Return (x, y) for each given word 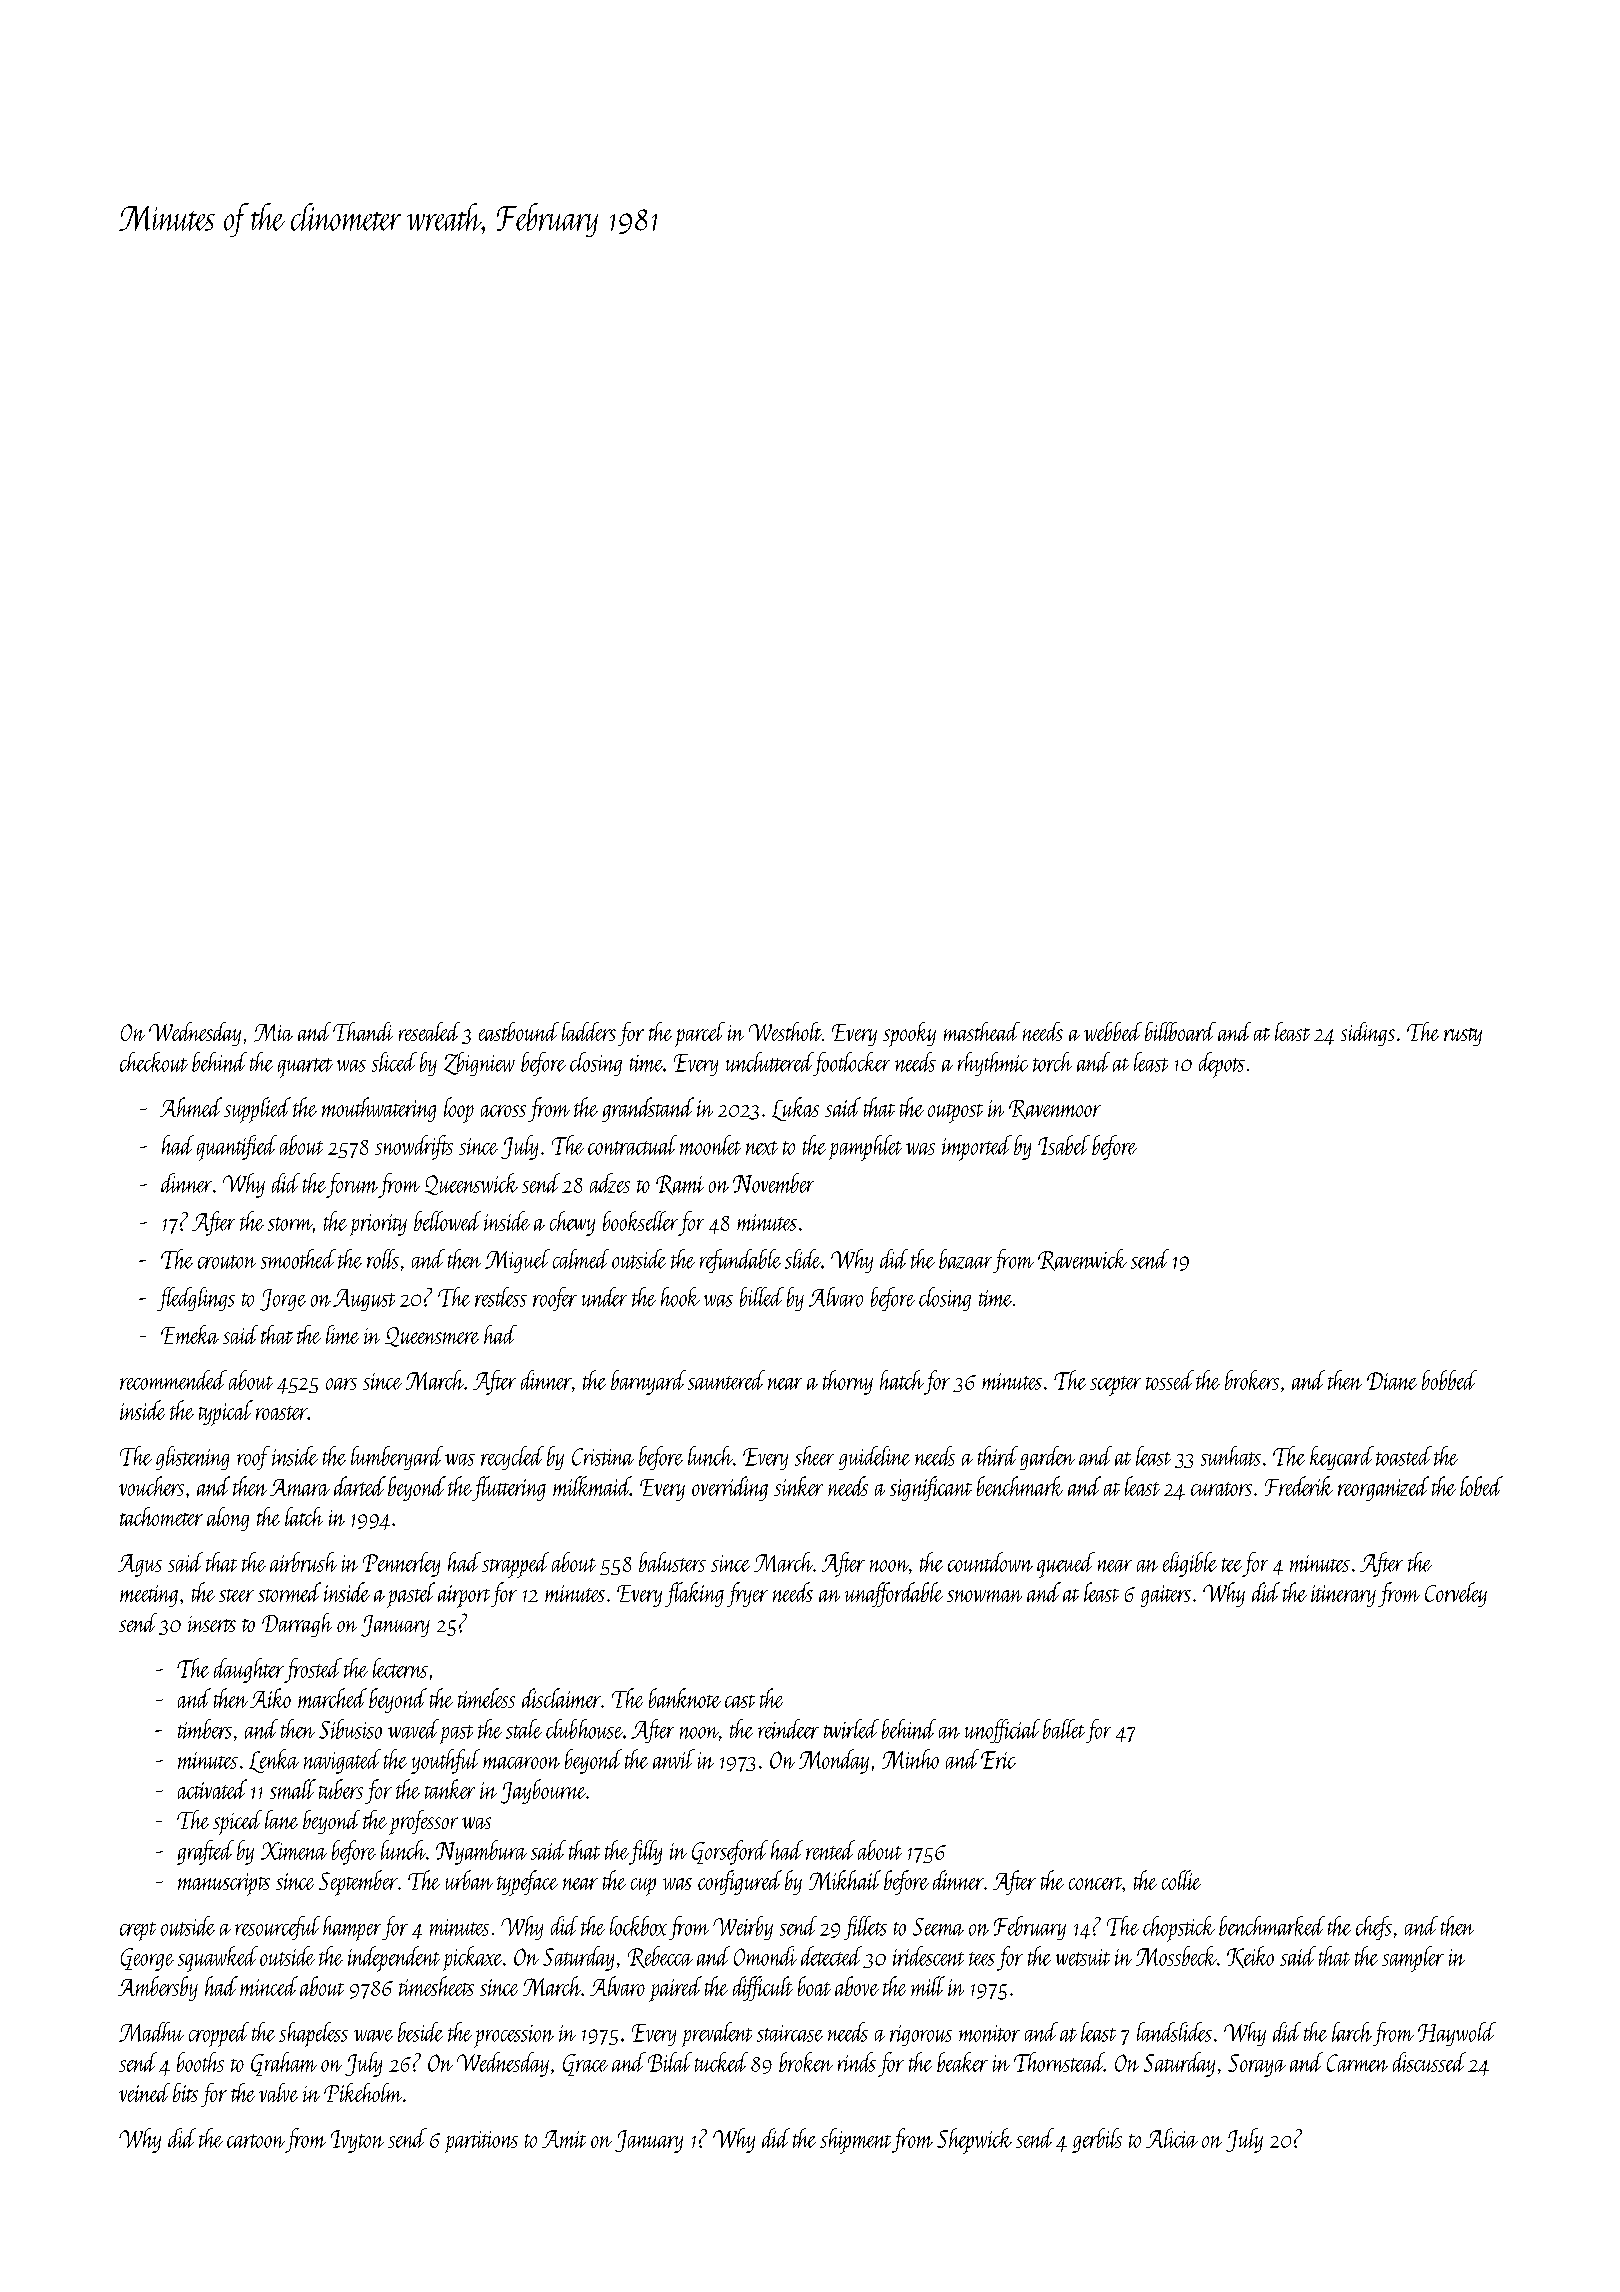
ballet (1064, 1729)
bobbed (1449, 1380)
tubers (341, 1789)
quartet (305, 1068)
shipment (855, 2141)
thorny (848, 1382)
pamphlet (865, 1148)
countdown (990, 1562)
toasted (1404, 1456)
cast (740, 1701)
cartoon (256, 2141)
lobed (1481, 1486)
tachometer (161, 1516)
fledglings (196, 1299)
